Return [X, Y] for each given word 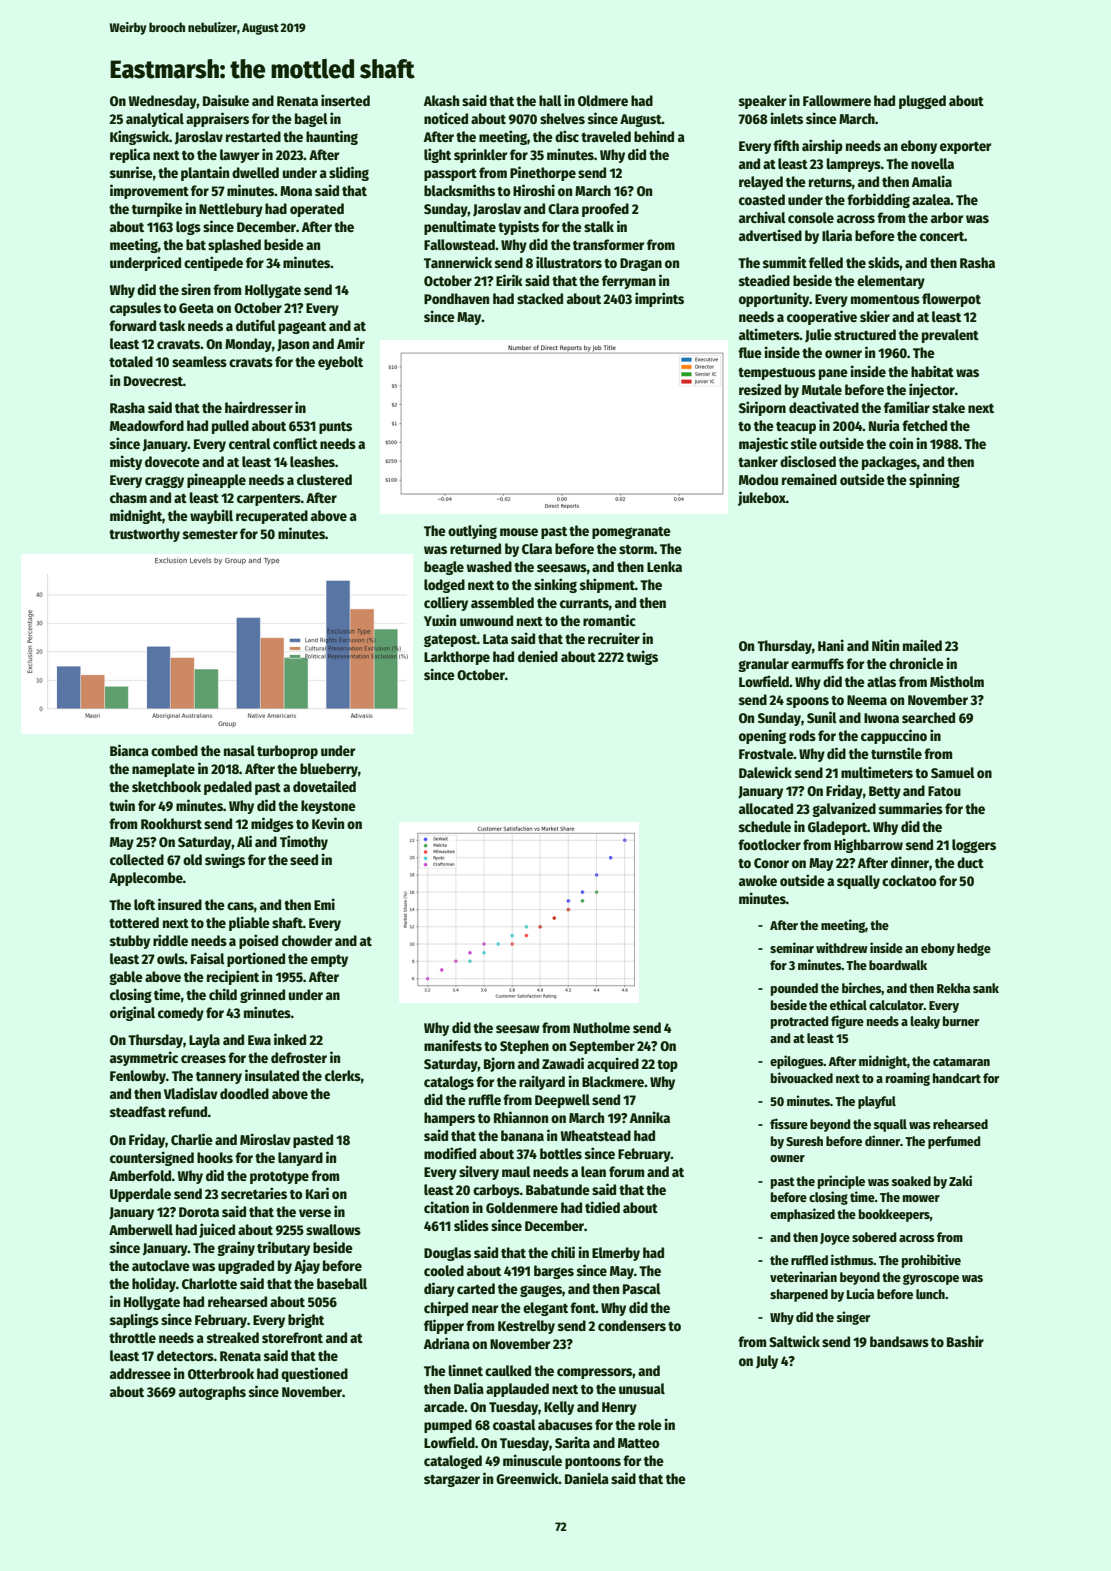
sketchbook [166, 786]
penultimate [460, 227]
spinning [934, 480]
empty [329, 961]
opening [762, 736]
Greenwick [527, 1478]
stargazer [452, 1481]
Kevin [328, 823]
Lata [495, 639]
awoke [758, 880]
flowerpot [951, 300]
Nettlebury [231, 210]
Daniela [587, 1478]
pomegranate [631, 533]
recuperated [272, 517]
